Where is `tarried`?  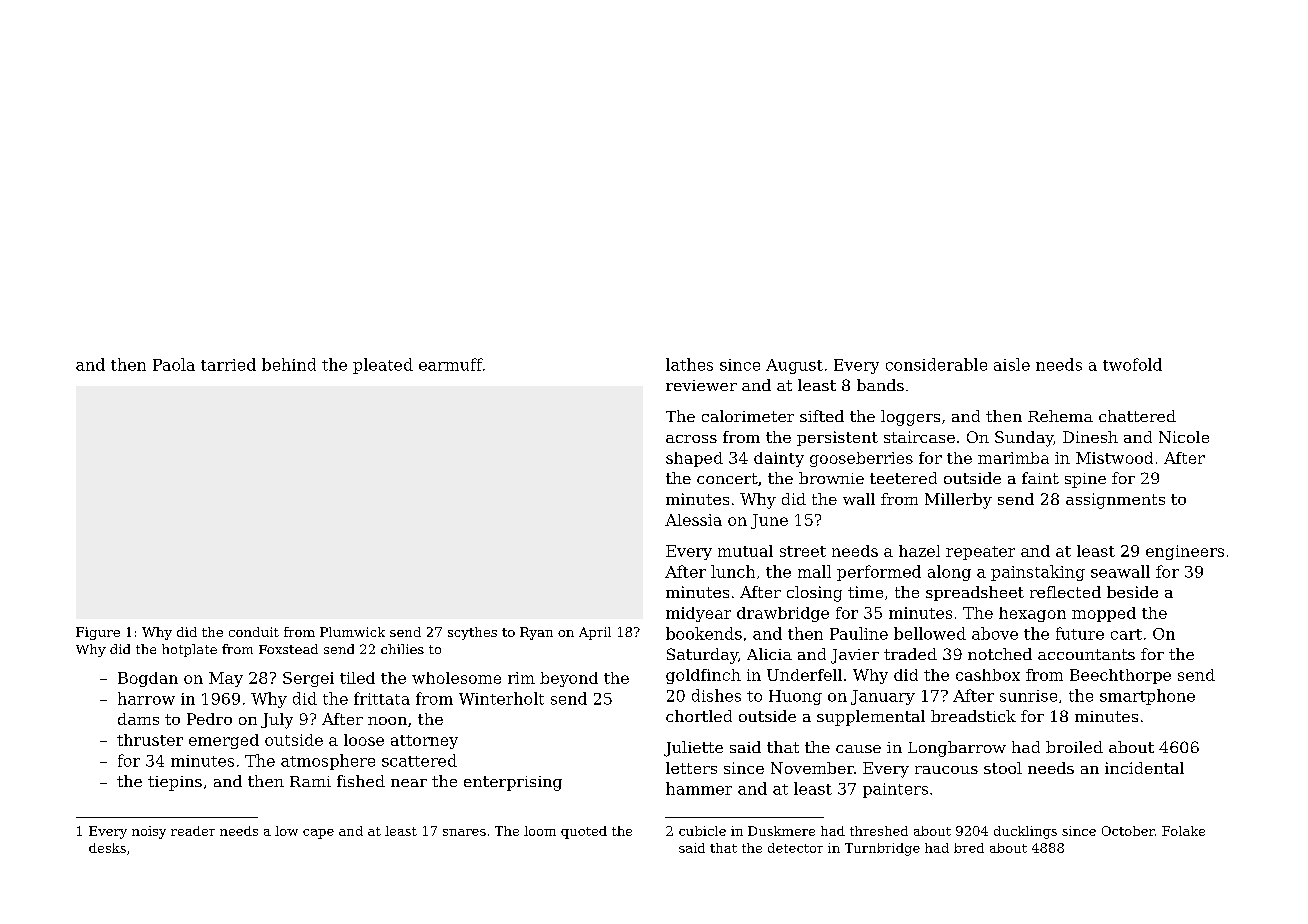
tarried is located at coordinates (228, 364).
